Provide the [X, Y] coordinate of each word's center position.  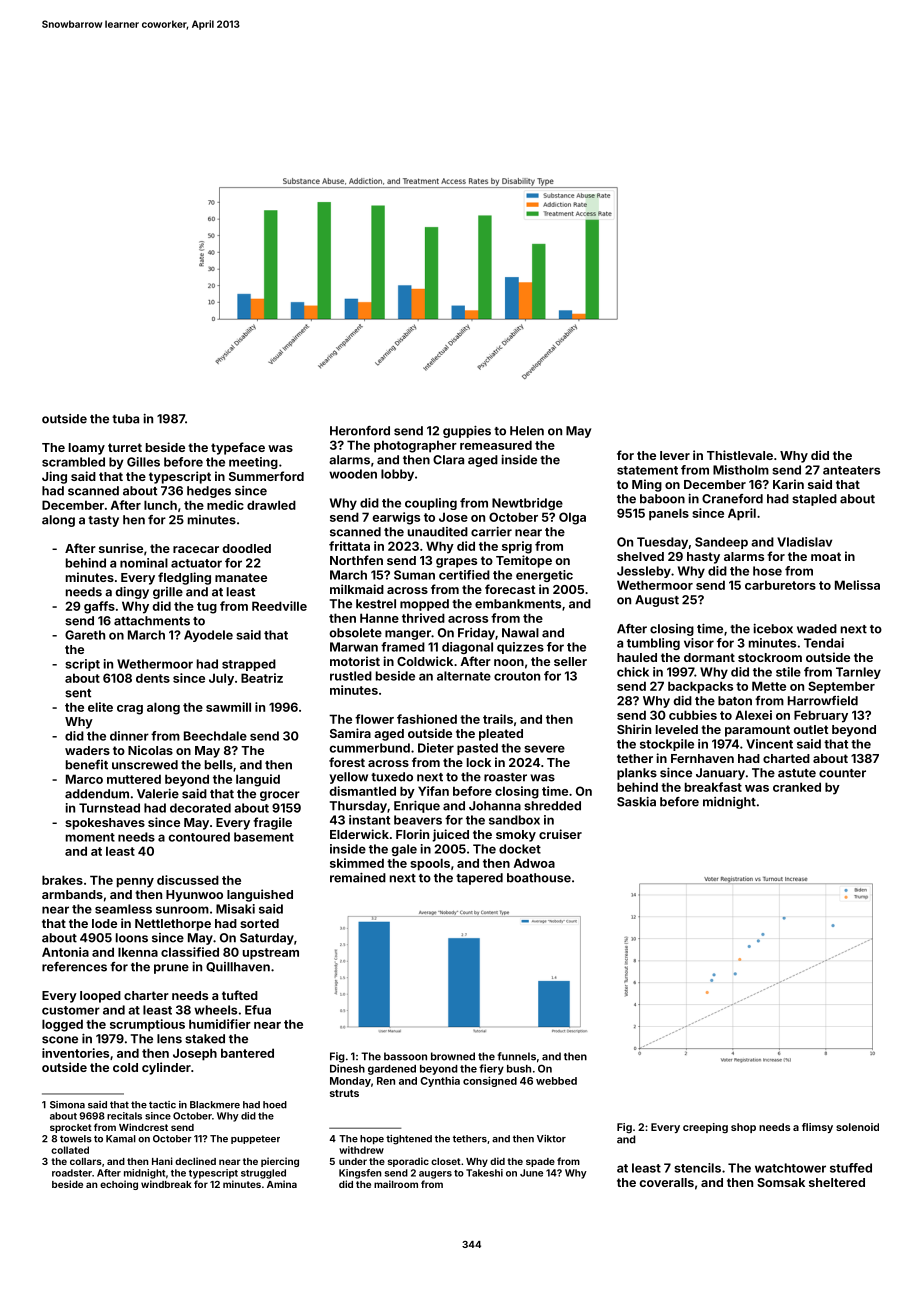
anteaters [851, 470]
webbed [556, 1081]
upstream [271, 954]
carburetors [780, 585]
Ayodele [208, 636]
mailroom [396, 1184]
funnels [516, 1056]
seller [570, 661]
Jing [54, 477]
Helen [527, 431]
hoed [275, 1105]
